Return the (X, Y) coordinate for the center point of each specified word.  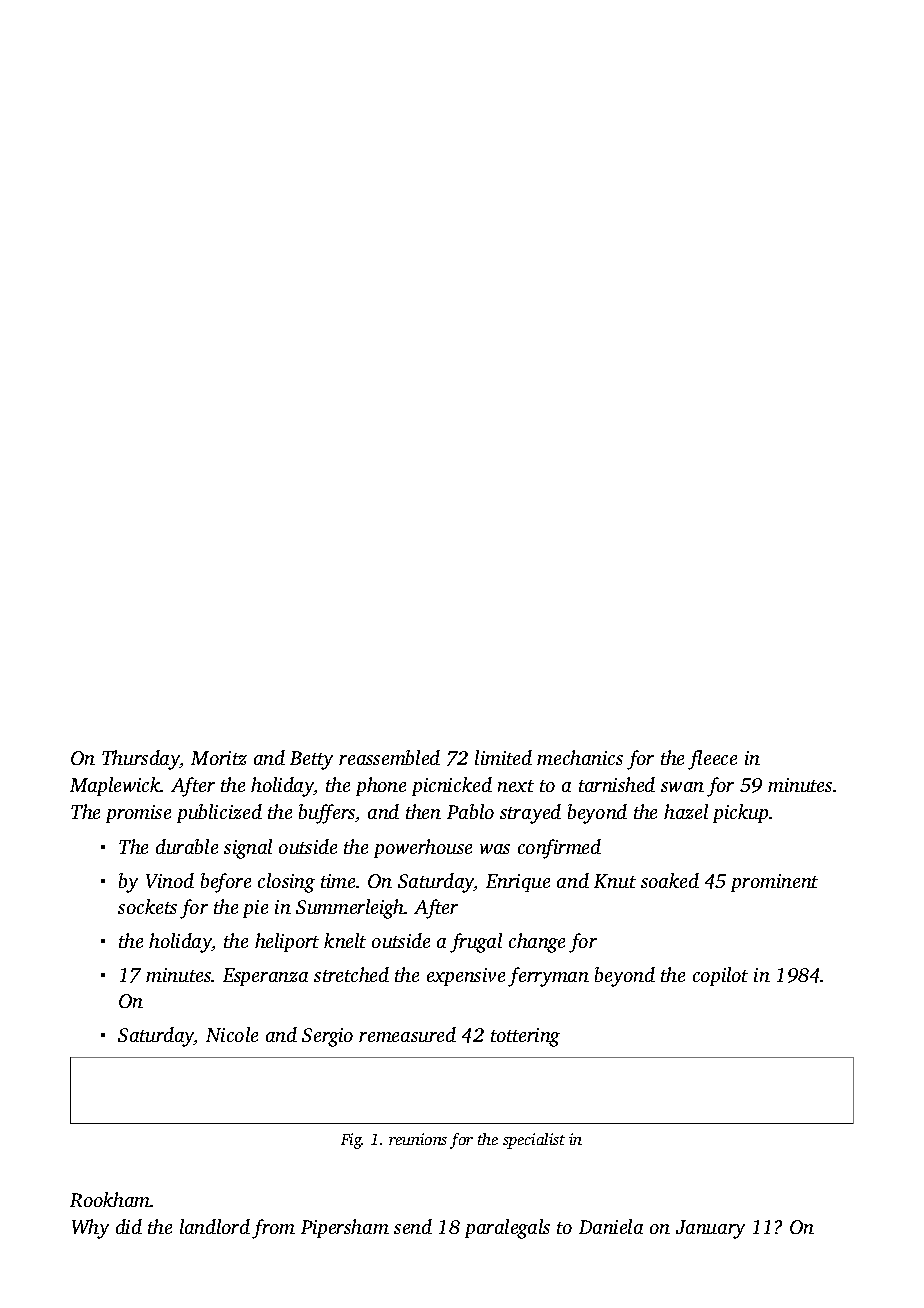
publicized (219, 813)
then (423, 811)
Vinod (170, 880)
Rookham (110, 1199)
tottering (525, 1037)
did (129, 1226)
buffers (327, 814)
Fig (351, 1141)
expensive (466, 977)
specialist (534, 1141)
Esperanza (265, 977)
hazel (686, 811)
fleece (712, 760)
